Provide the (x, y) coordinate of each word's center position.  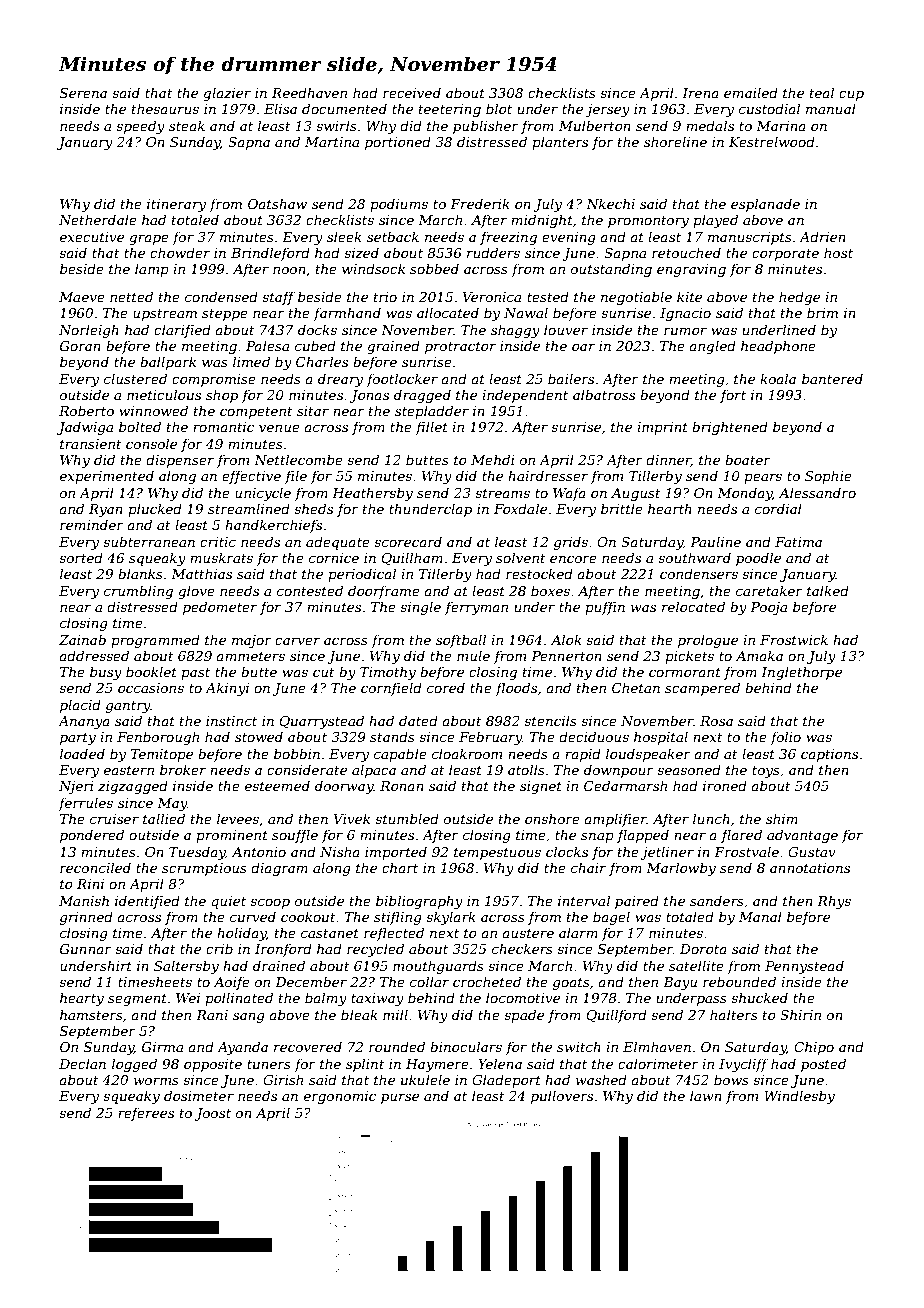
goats (571, 984)
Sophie (828, 477)
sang (249, 1017)
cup (851, 96)
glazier (227, 94)
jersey (607, 110)
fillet (431, 428)
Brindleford (270, 254)
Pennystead (804, 967)
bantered (832, 378)
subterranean (149, 541)
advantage (802, 836)
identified (147, 902)
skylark (451, 918)
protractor (460, 348)
